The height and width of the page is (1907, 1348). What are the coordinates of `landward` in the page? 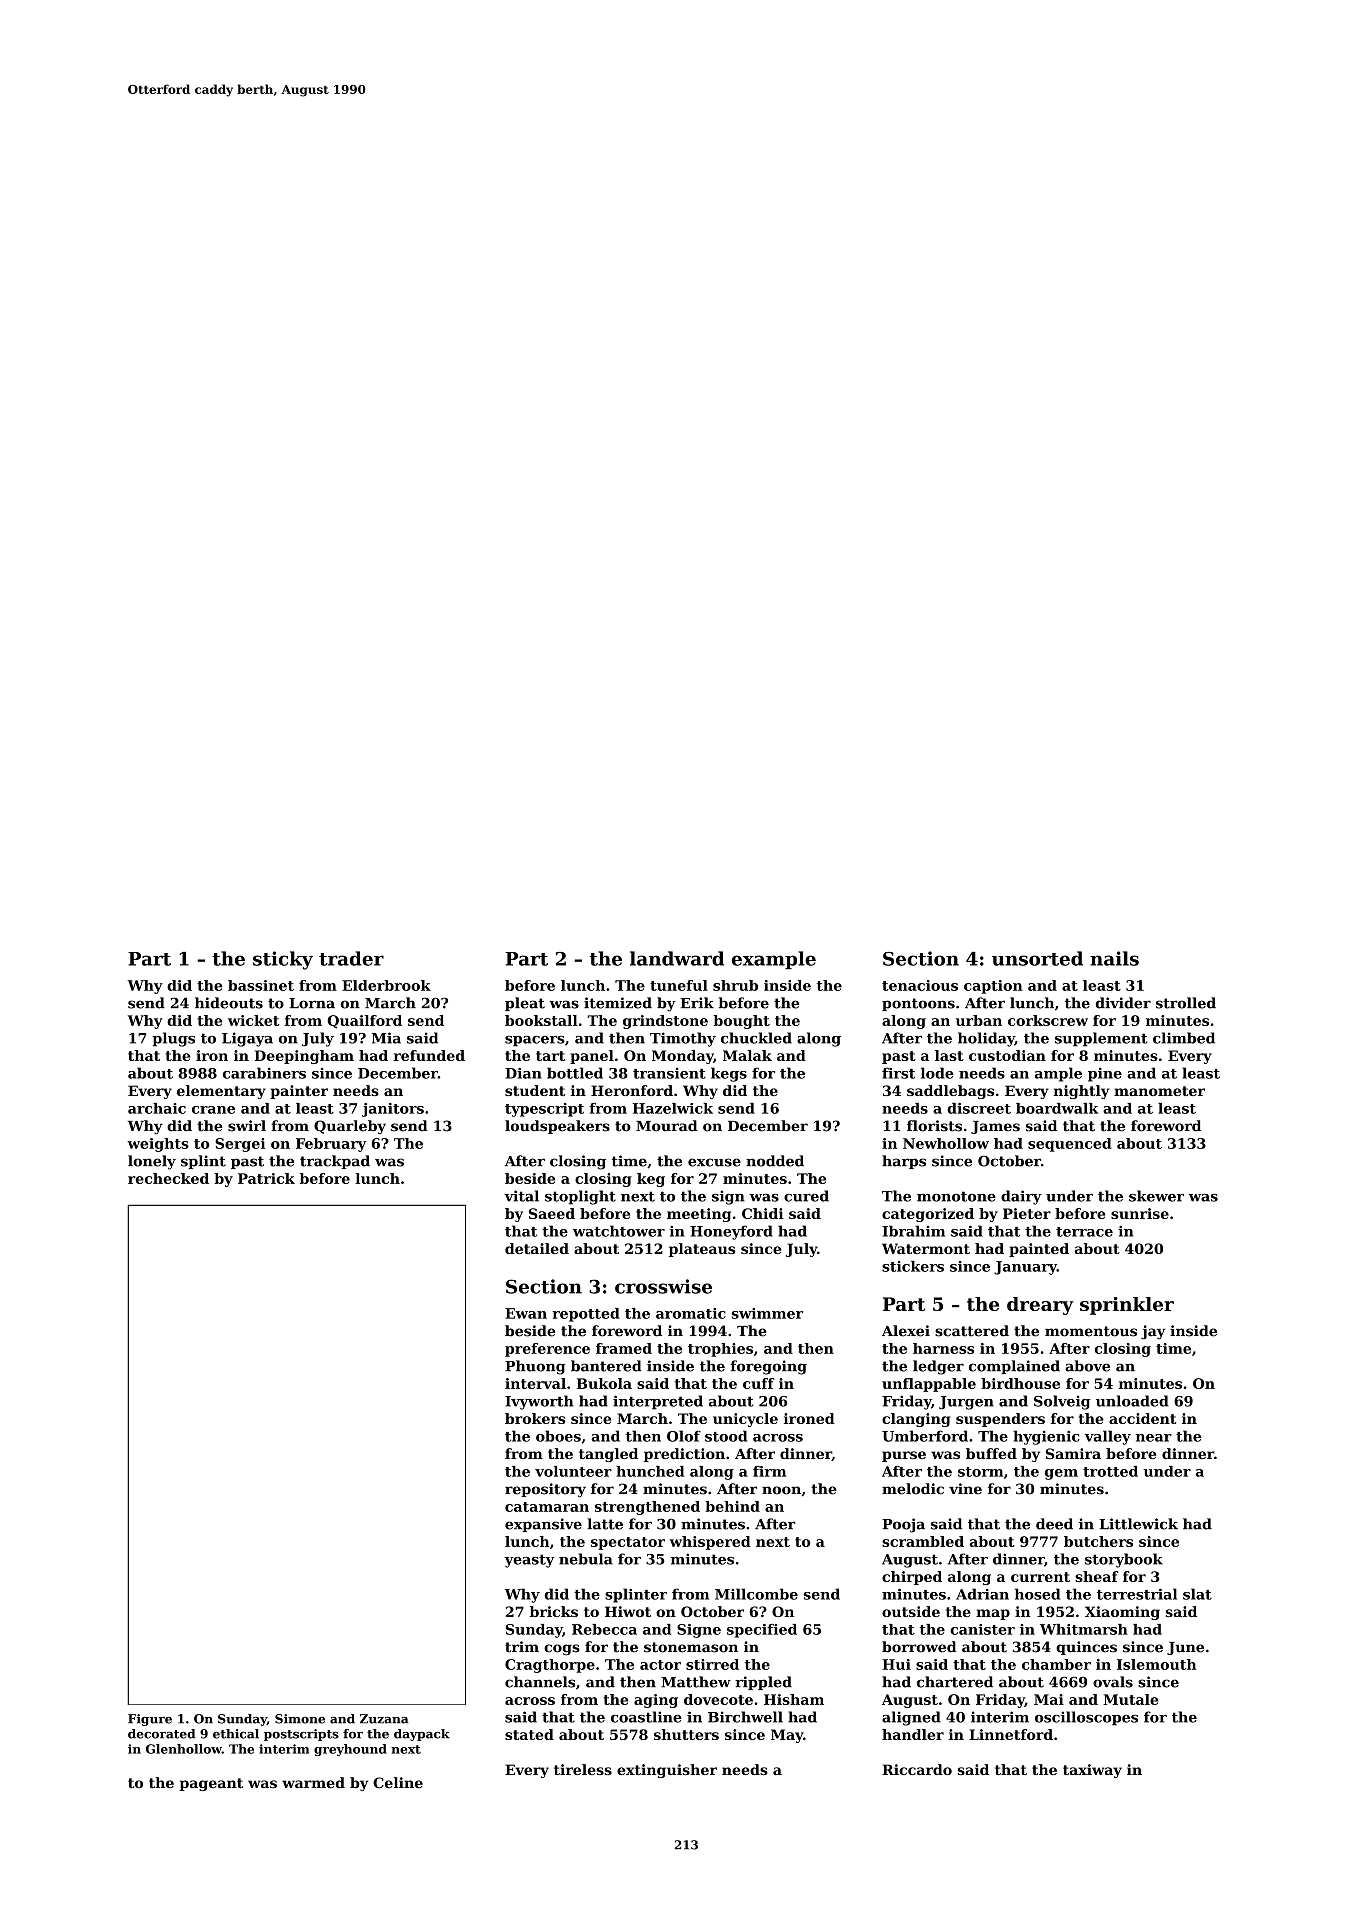 It's located at (677, 958).
